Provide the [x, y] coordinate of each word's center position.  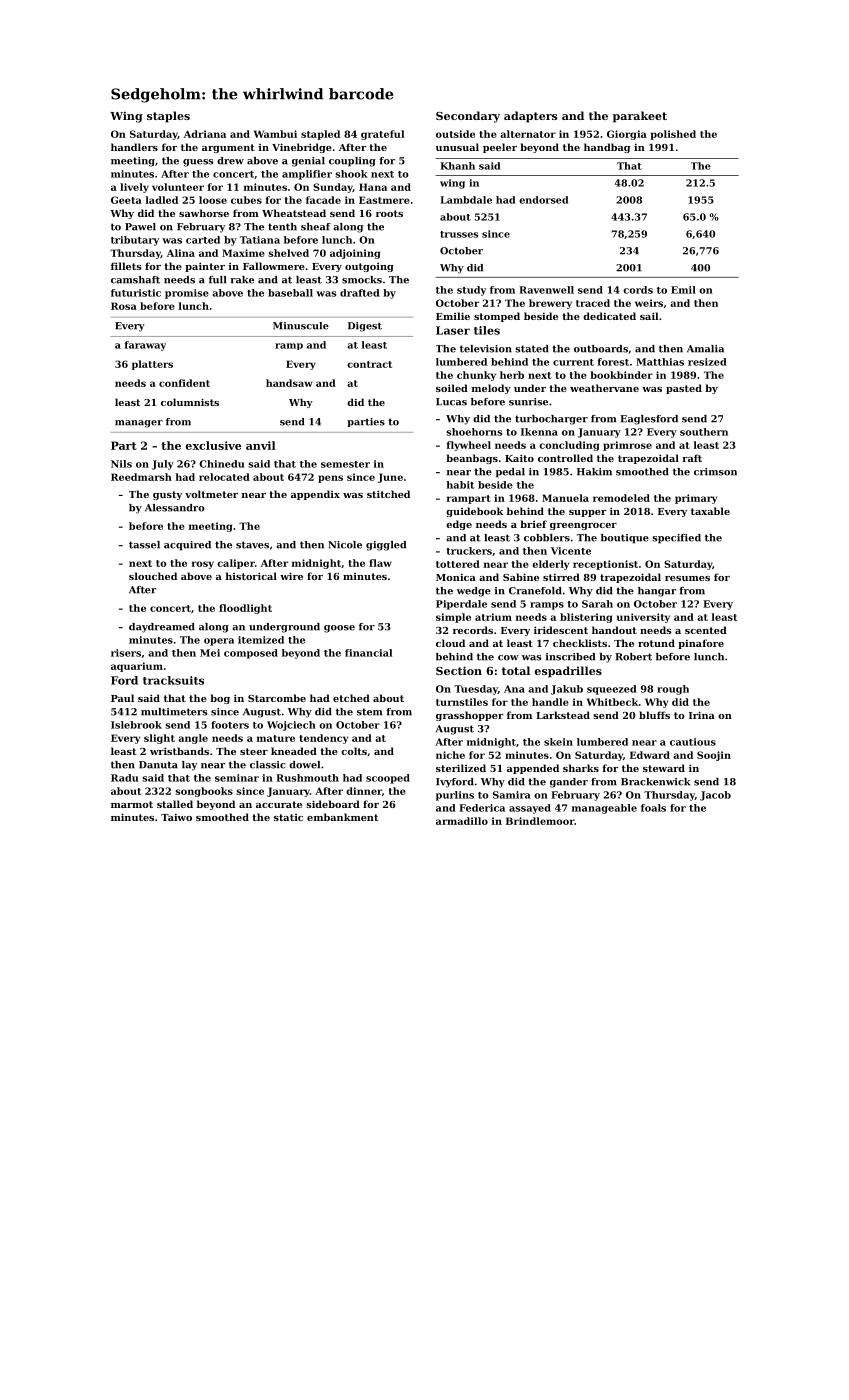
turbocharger [551, 420]
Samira [512, 795]
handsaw [289, 383]
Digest [365, 327]
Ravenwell [546, 290]
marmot [132, 804]
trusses [459, 234]
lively [134, 188]
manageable [604, 809]
